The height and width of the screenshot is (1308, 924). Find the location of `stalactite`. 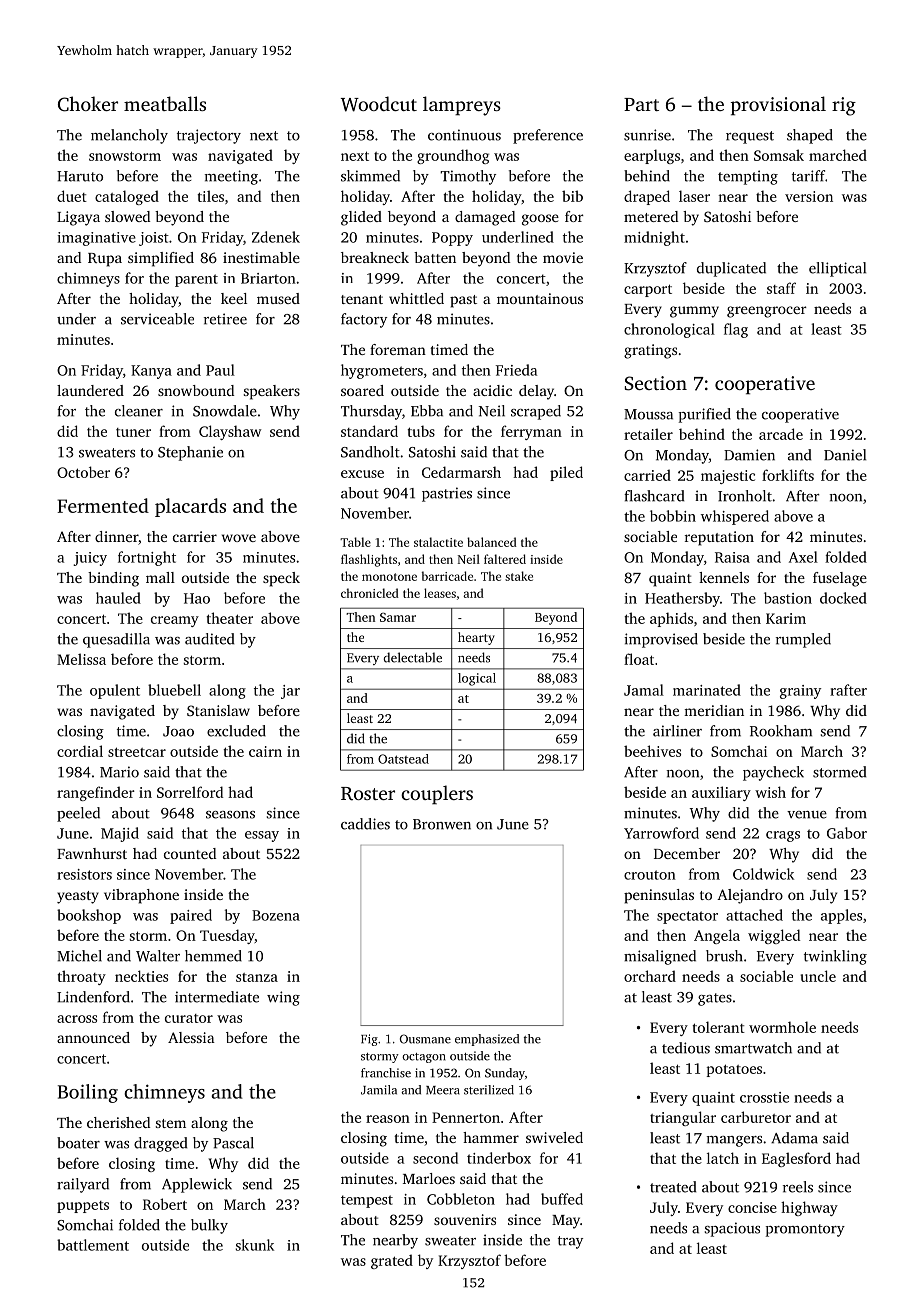

stalactite is located at coordinates (438, 542).
